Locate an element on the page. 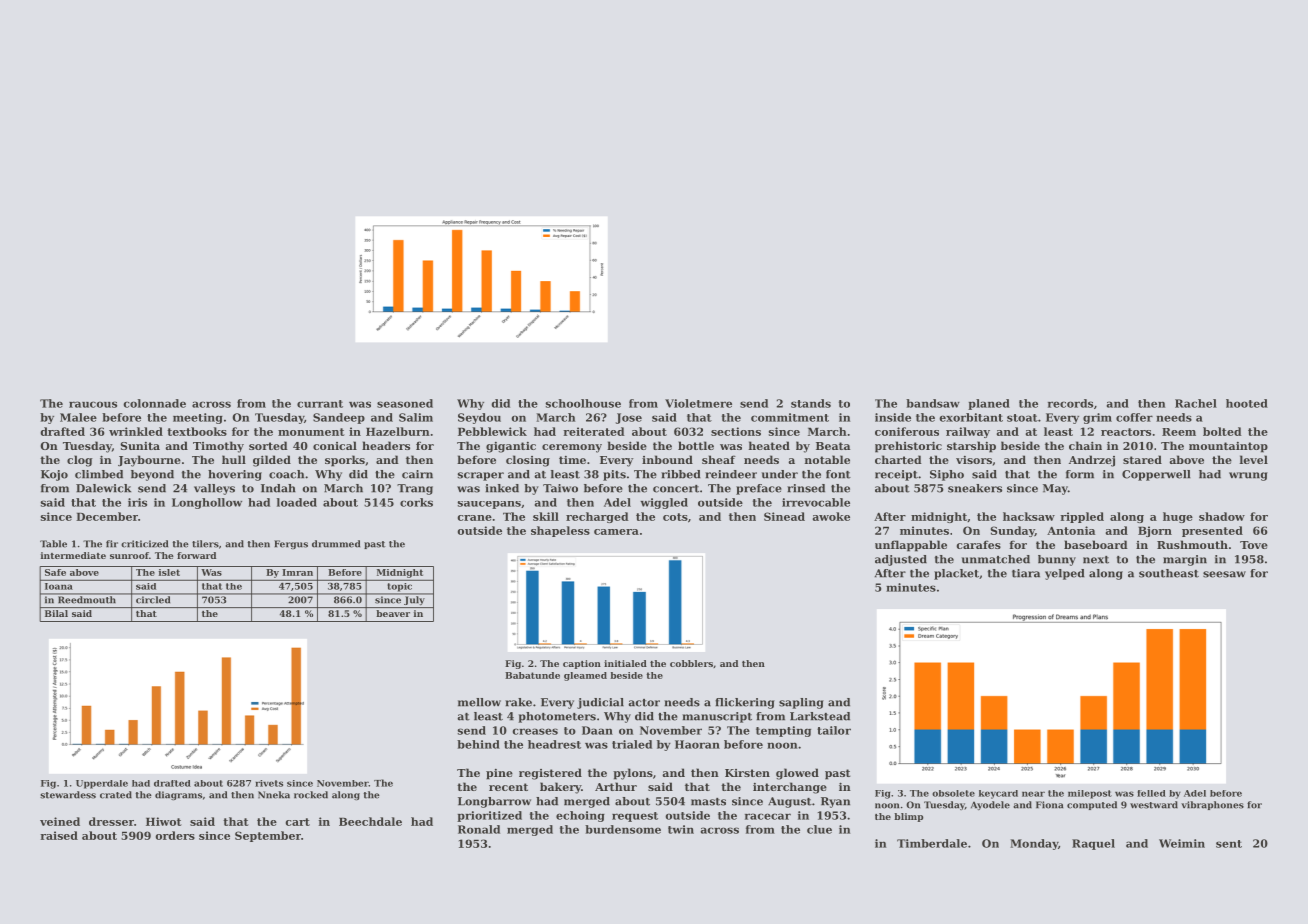 Image resolution: width=1308 pixels, height=924 pixels. Violetmere is located at coordinates (698, 403).
